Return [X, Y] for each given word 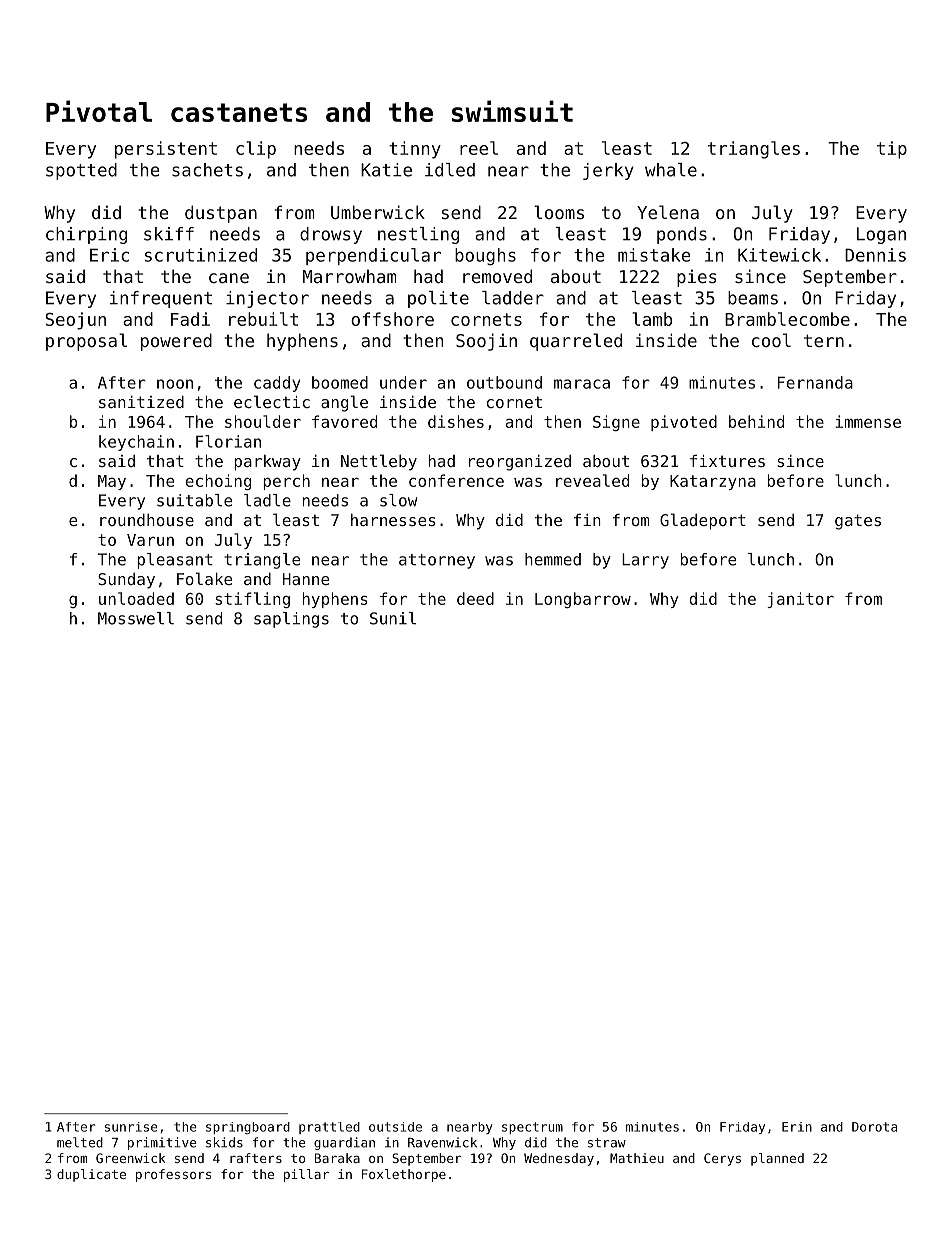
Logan [881, 235]
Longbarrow [583, 600]
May [112, 482]
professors [173, 1175]
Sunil [393, 618]
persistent [166, 150]
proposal [86, 342]
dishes [456, 421]
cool [771, 340]
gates [858, 522]
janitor [800, 600]
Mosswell [136, 618]
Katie [386, 170]
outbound [504, 382]
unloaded [136, 598]
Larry [645, 561]
